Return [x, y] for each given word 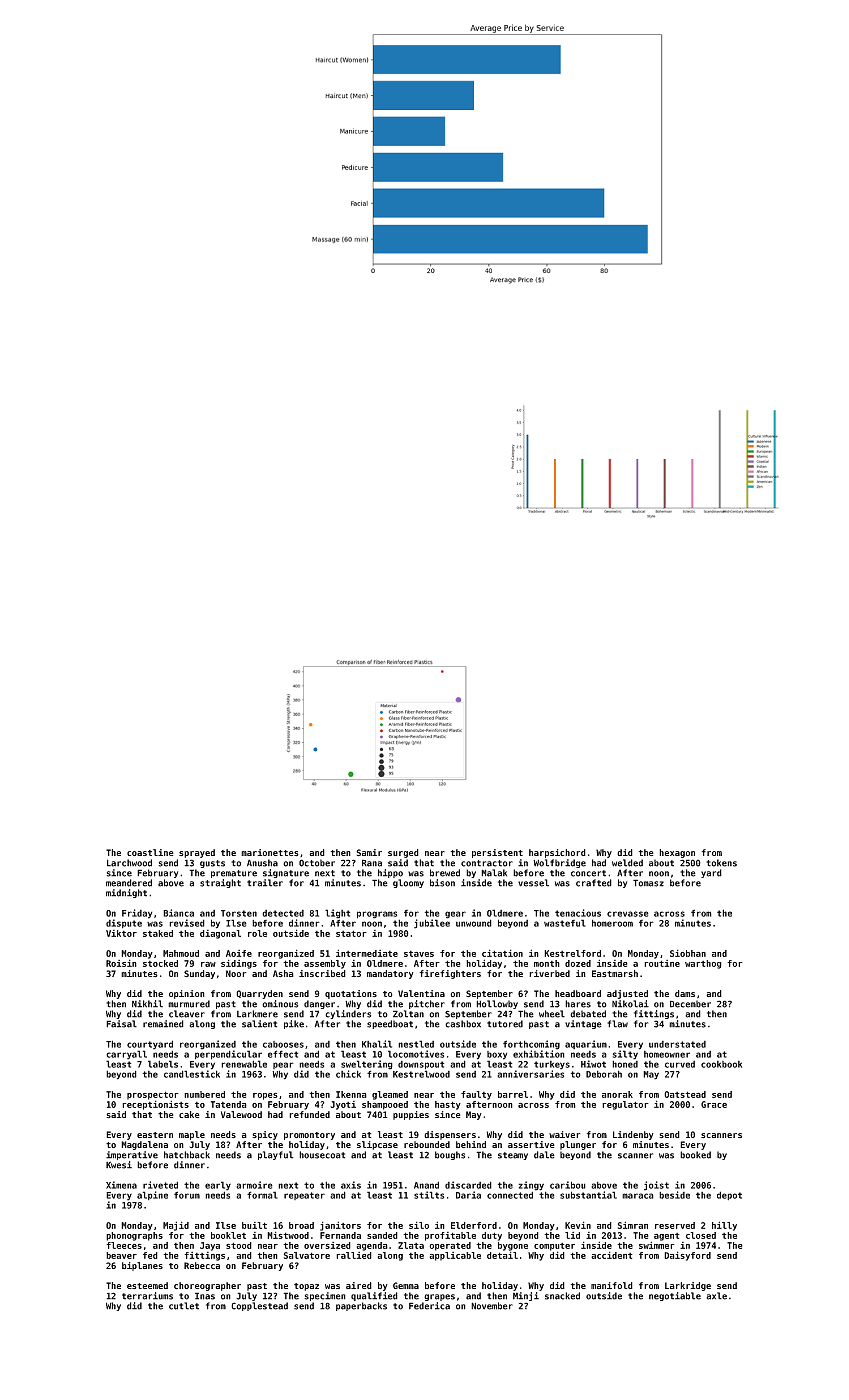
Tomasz [648, 883]
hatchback [187, 1155]
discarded [468, 1185]
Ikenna [351, 1094]
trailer [265, 883]
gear [455, 915]
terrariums [147, 1296]
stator [351, 933]
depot [729, 1195]
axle [716, 1296]
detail [502, 1255]
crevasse [628, 914]
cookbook [721, 1064]
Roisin [121, 963]
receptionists [155, 1105]
